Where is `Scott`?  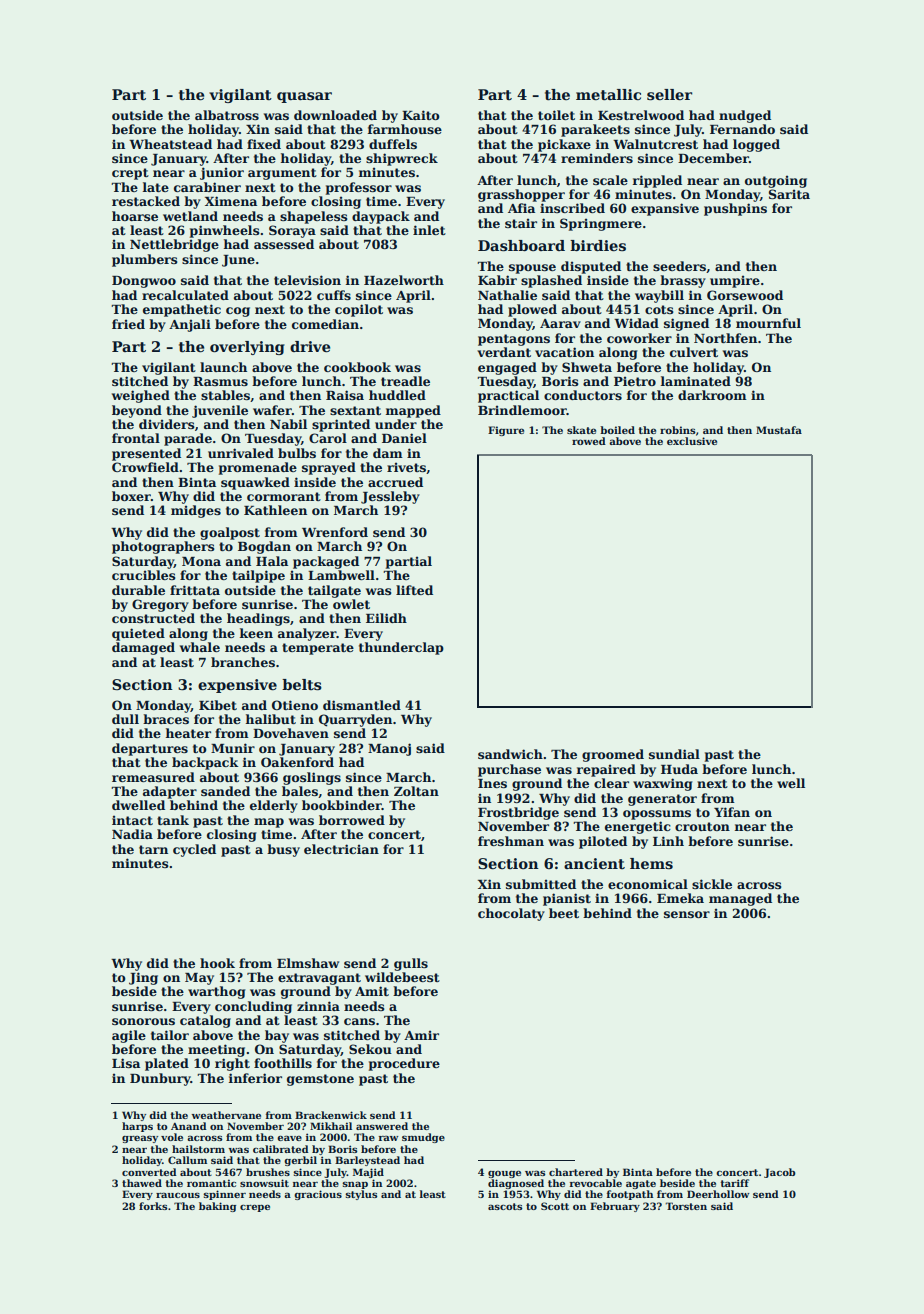 Scott is located at coordinates (555, 1206).
